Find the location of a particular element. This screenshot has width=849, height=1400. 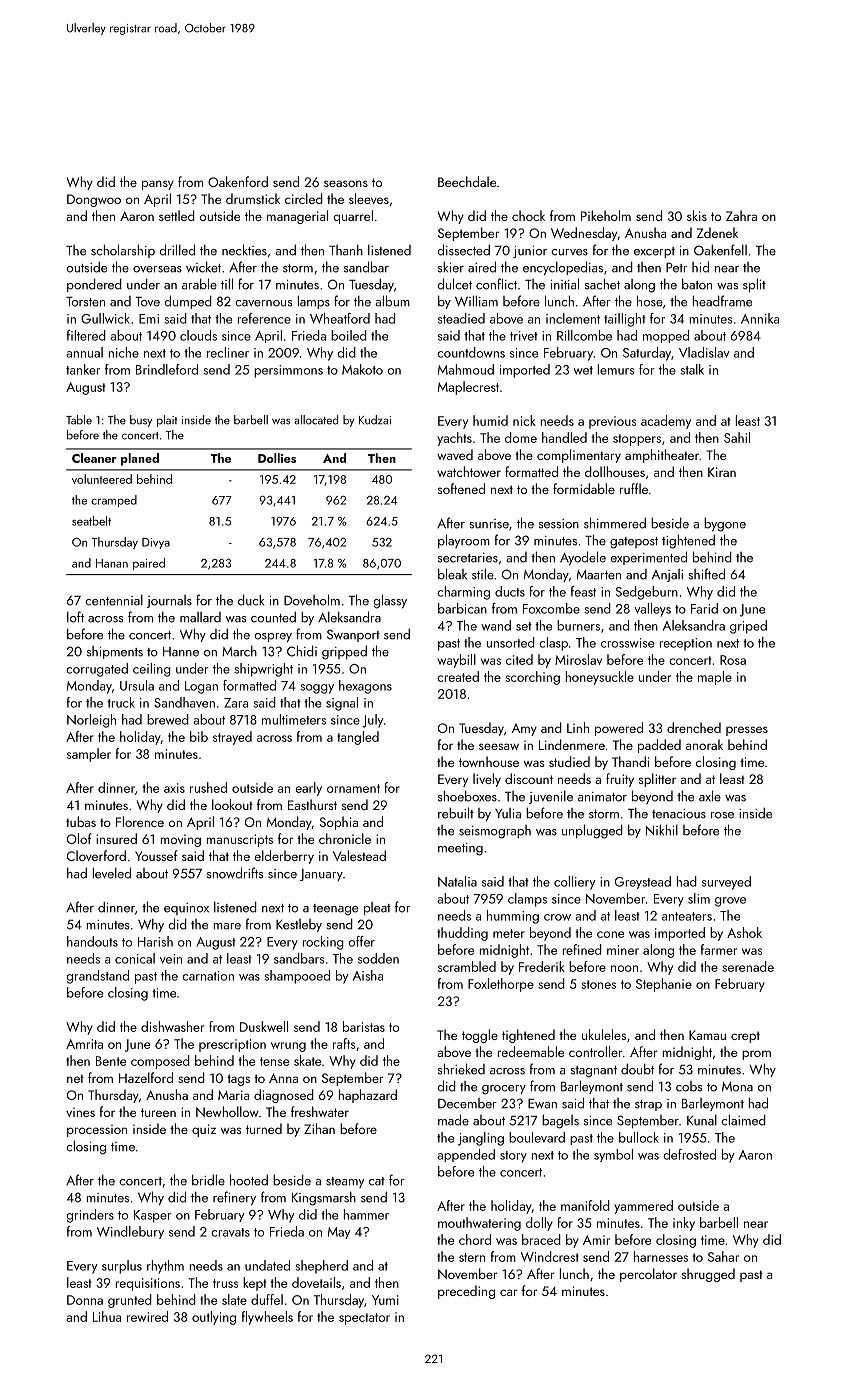

cone is located at coordinates (610, 934).
